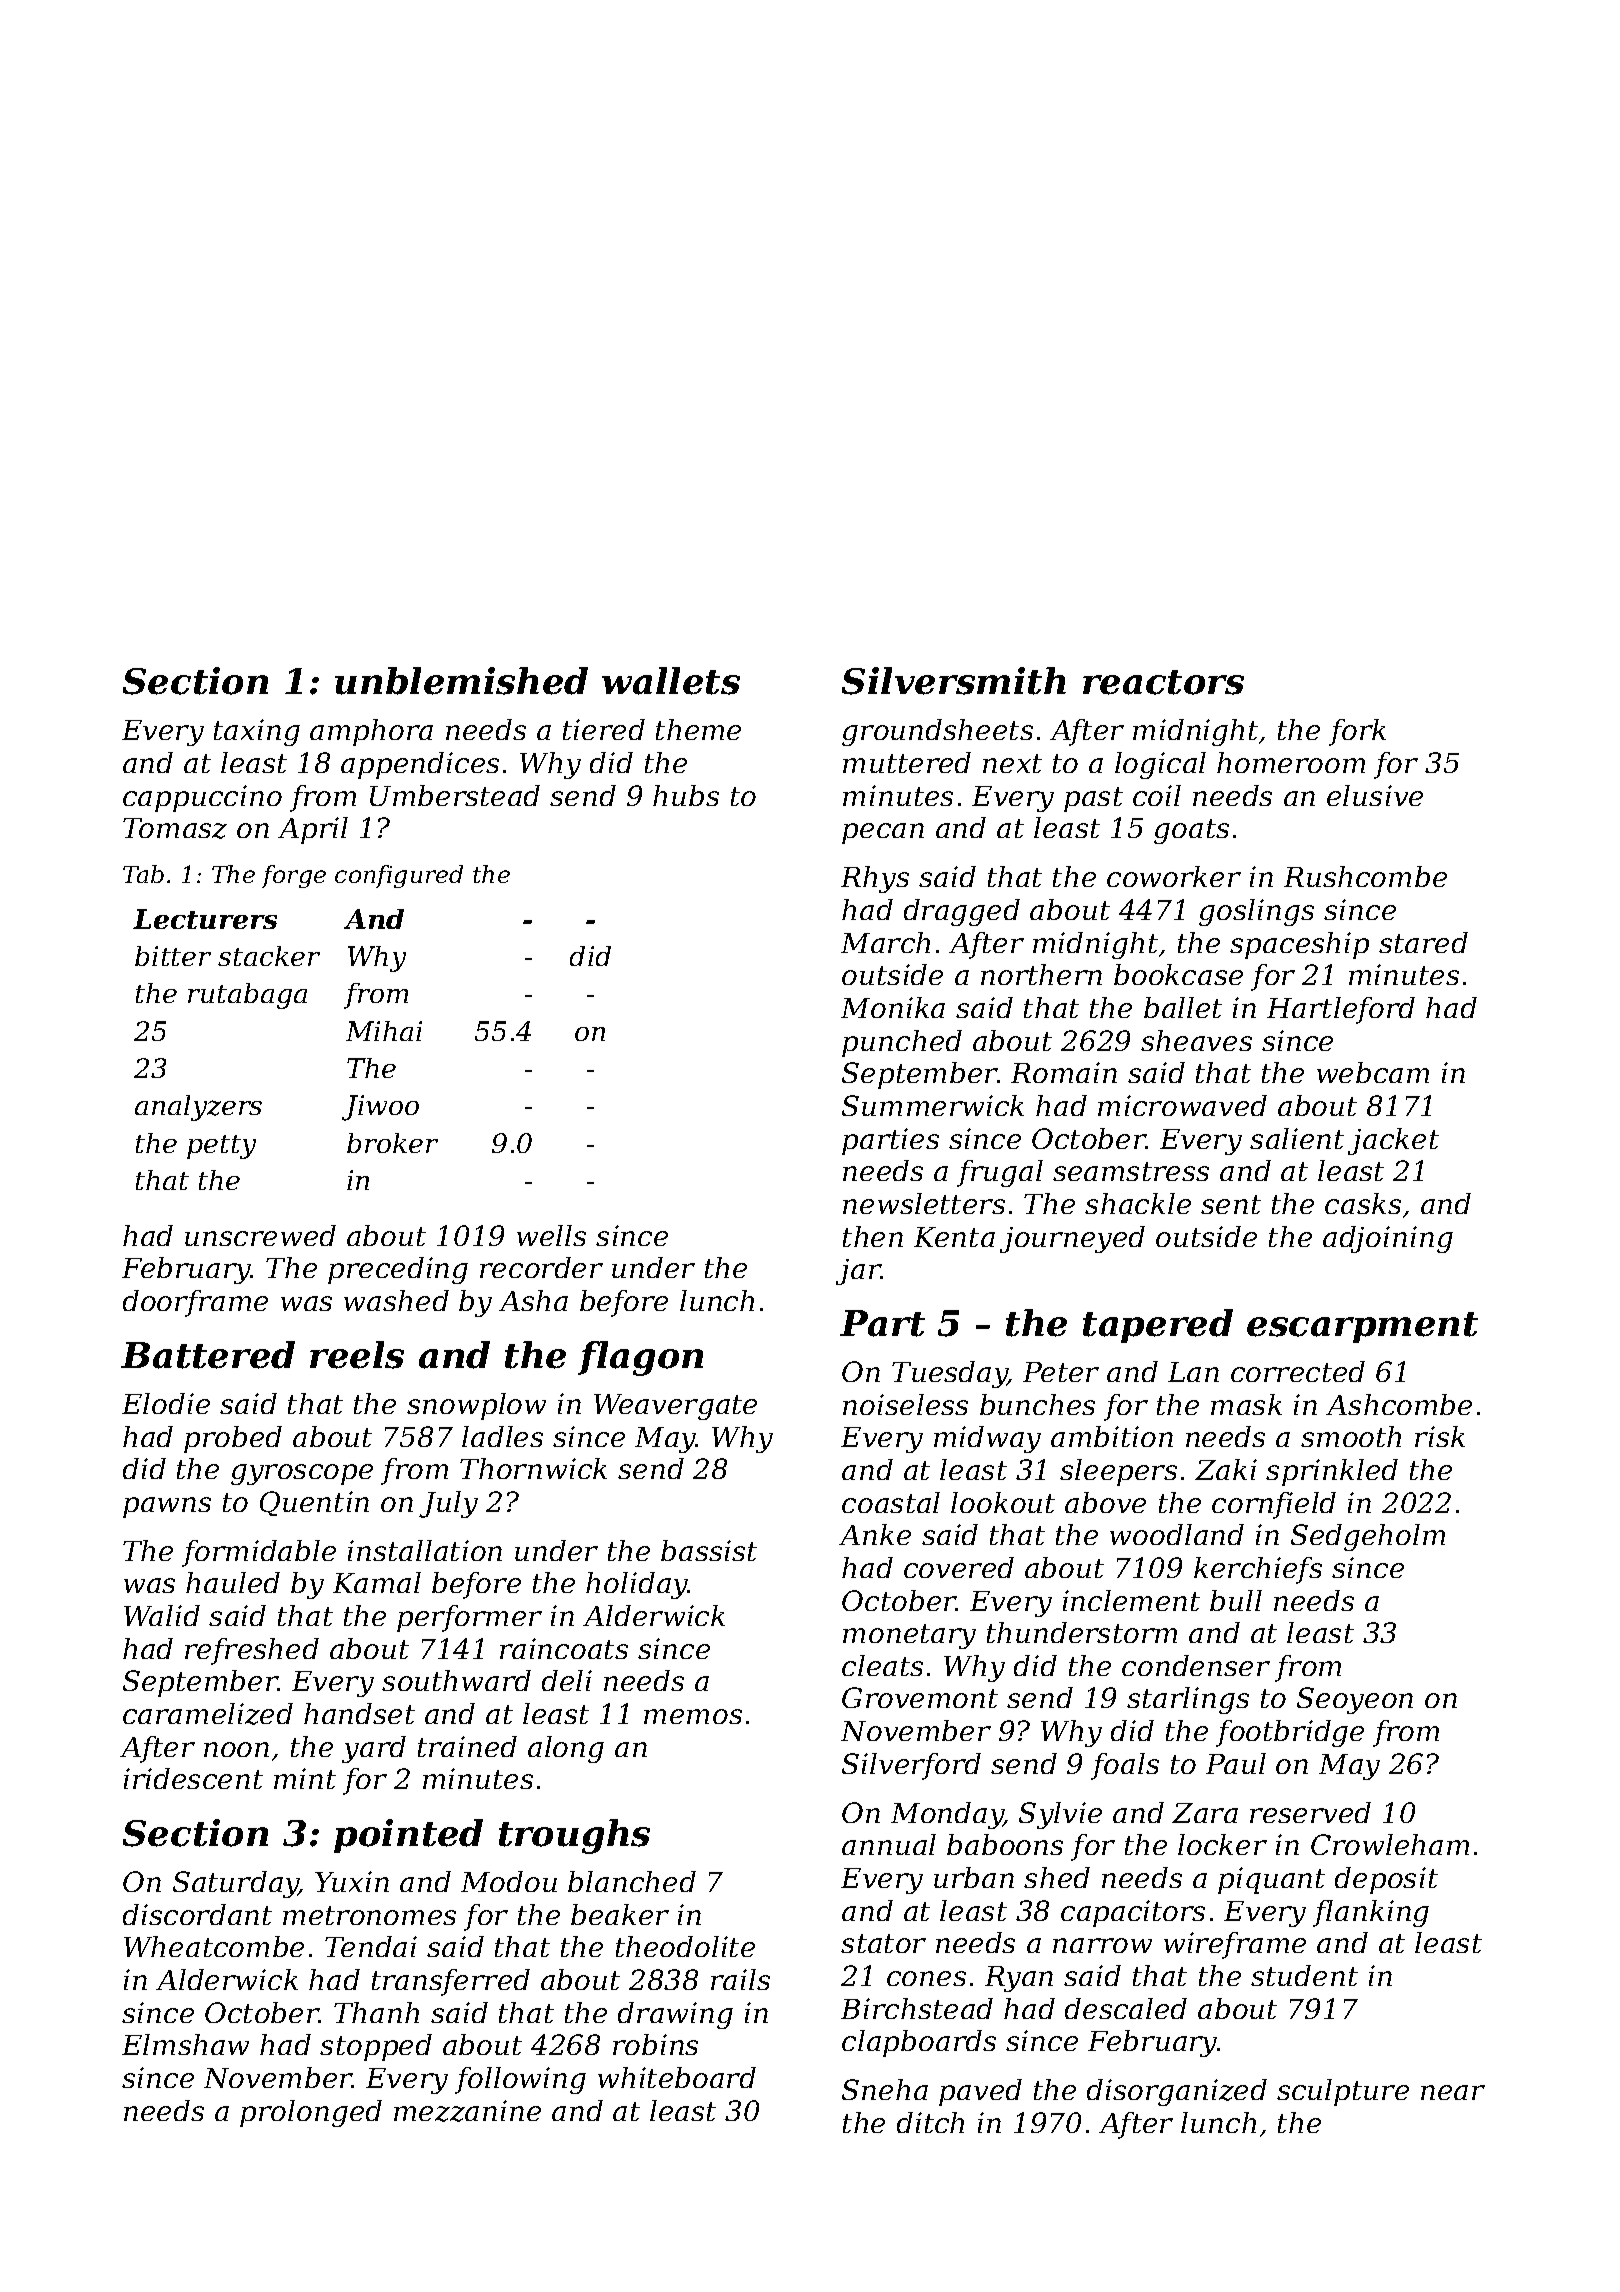 This screenshot has height=2292, width=1620. I want to click on Modou, so click(509, 1881).
